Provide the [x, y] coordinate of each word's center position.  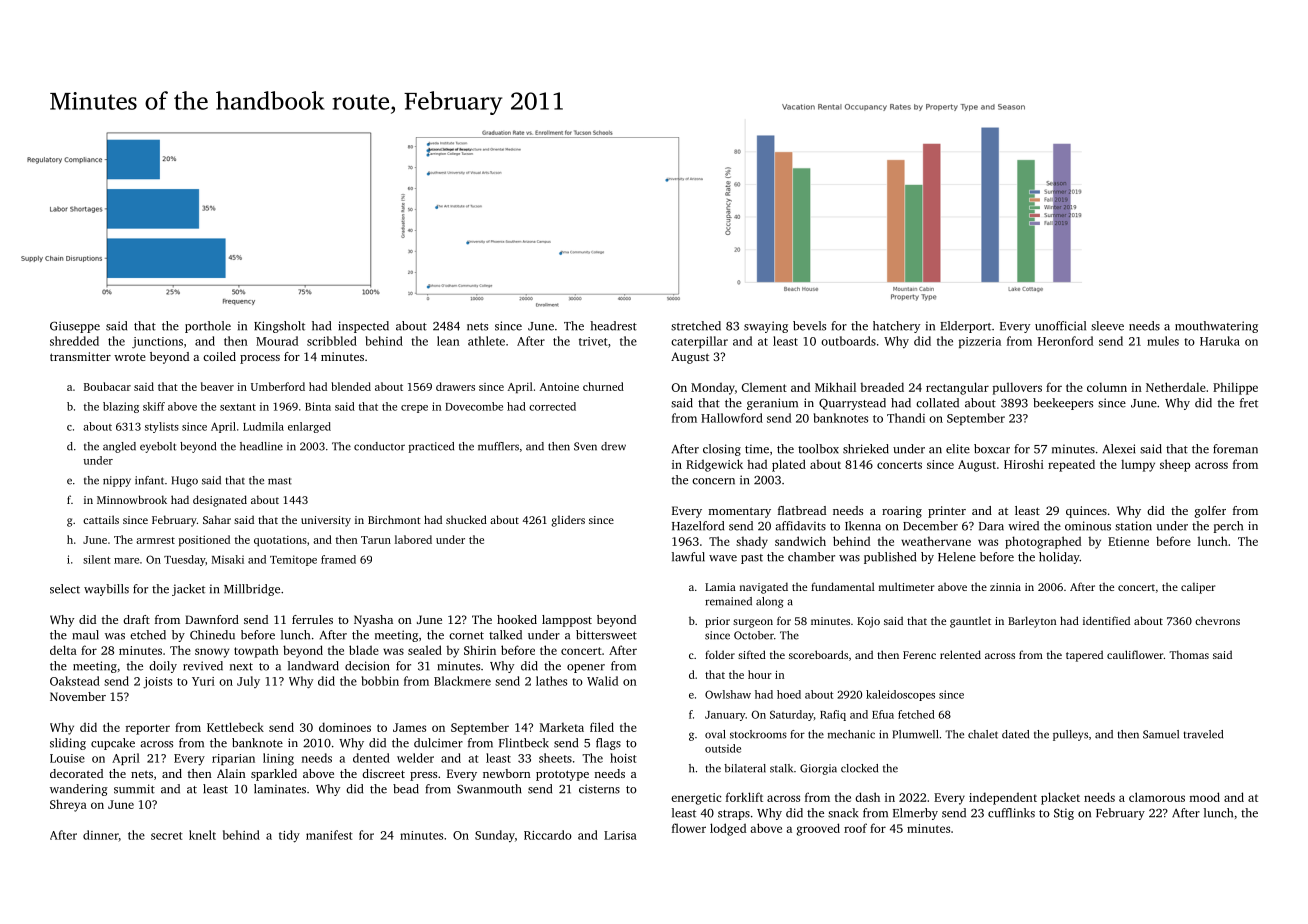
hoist [623, 758]
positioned [204, 540]
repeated [1071, 465]
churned [603, 386]
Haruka [1220, 341]
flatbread [802, 510]
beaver [217, 386]
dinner [101, 836]
